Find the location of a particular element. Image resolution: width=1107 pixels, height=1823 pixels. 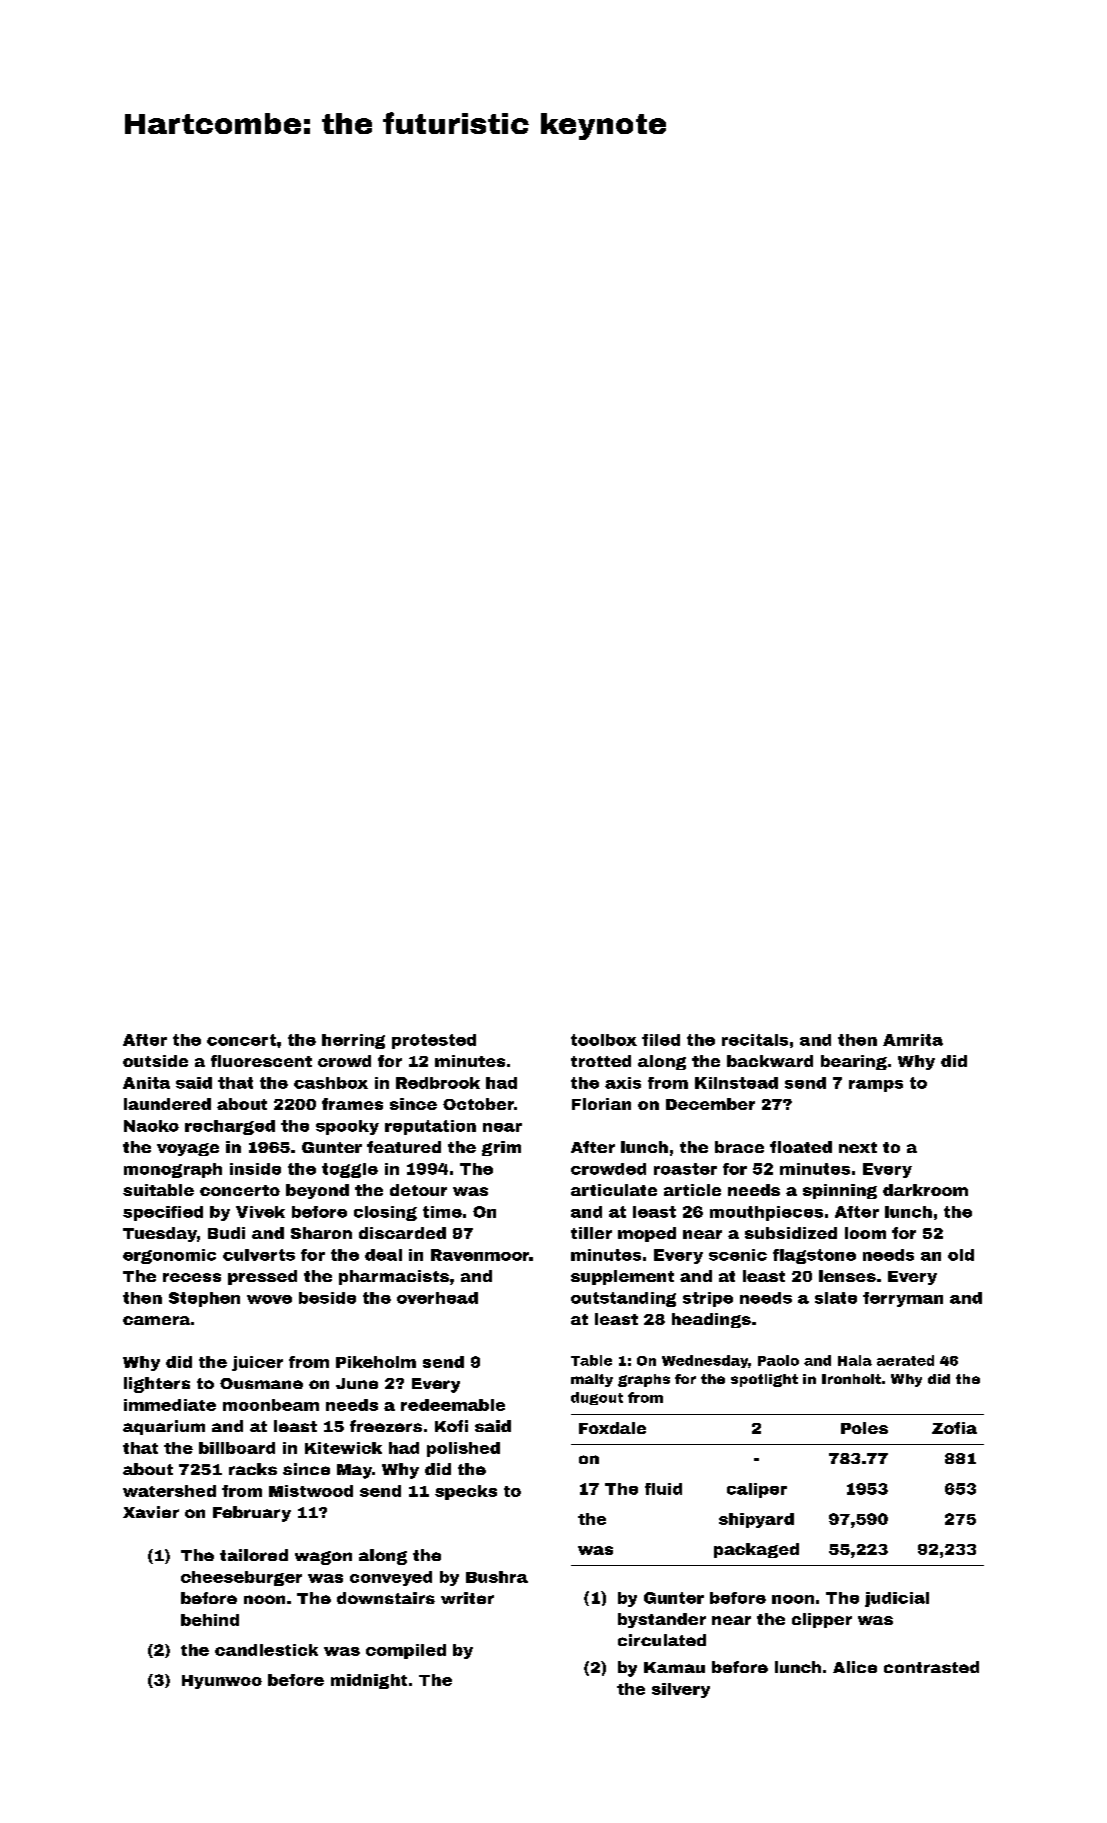

watershed is located at coordinates (169, 1491).
